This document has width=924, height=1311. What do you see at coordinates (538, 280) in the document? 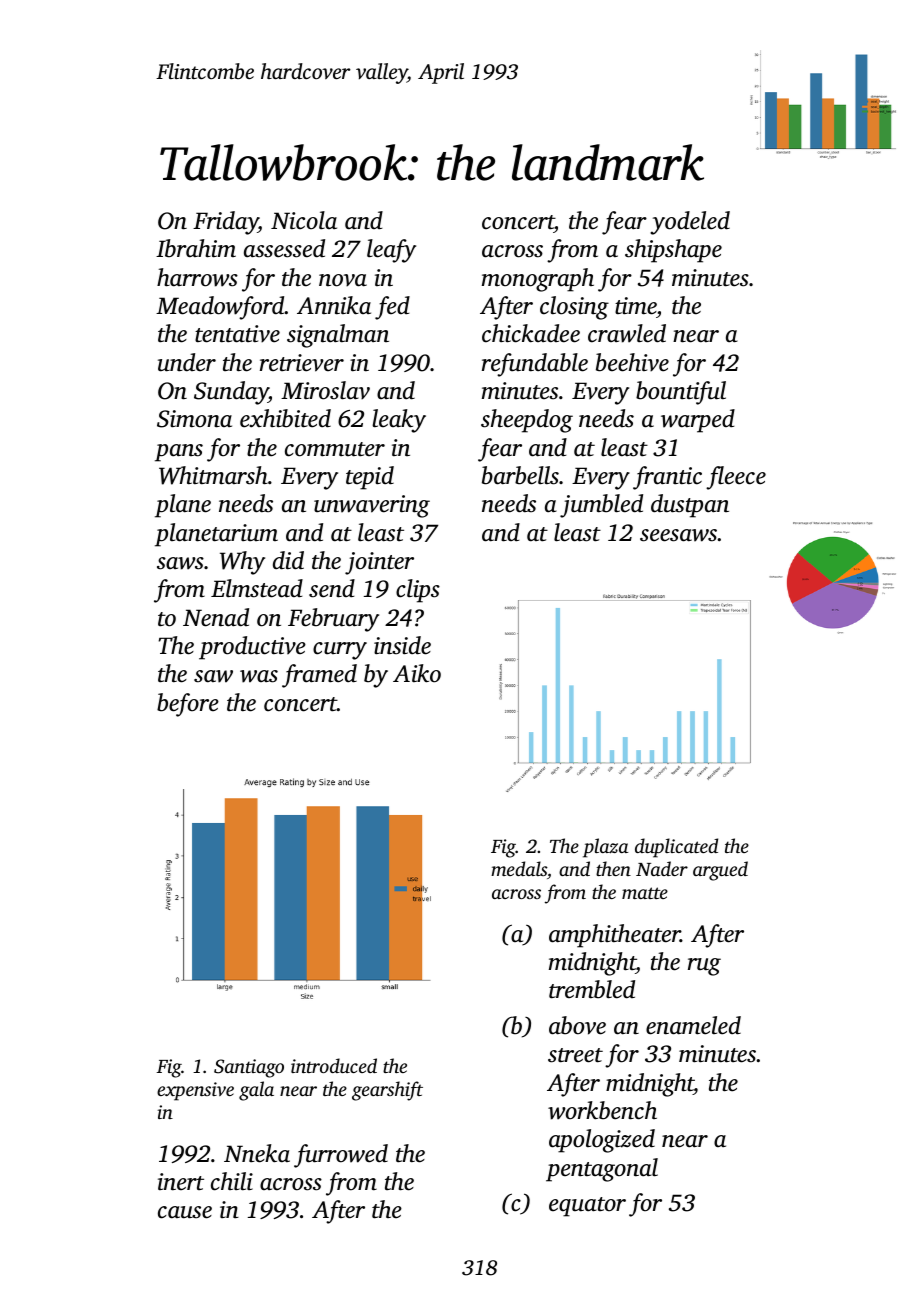
I see `monograph` at bounding box center [538, 280].
